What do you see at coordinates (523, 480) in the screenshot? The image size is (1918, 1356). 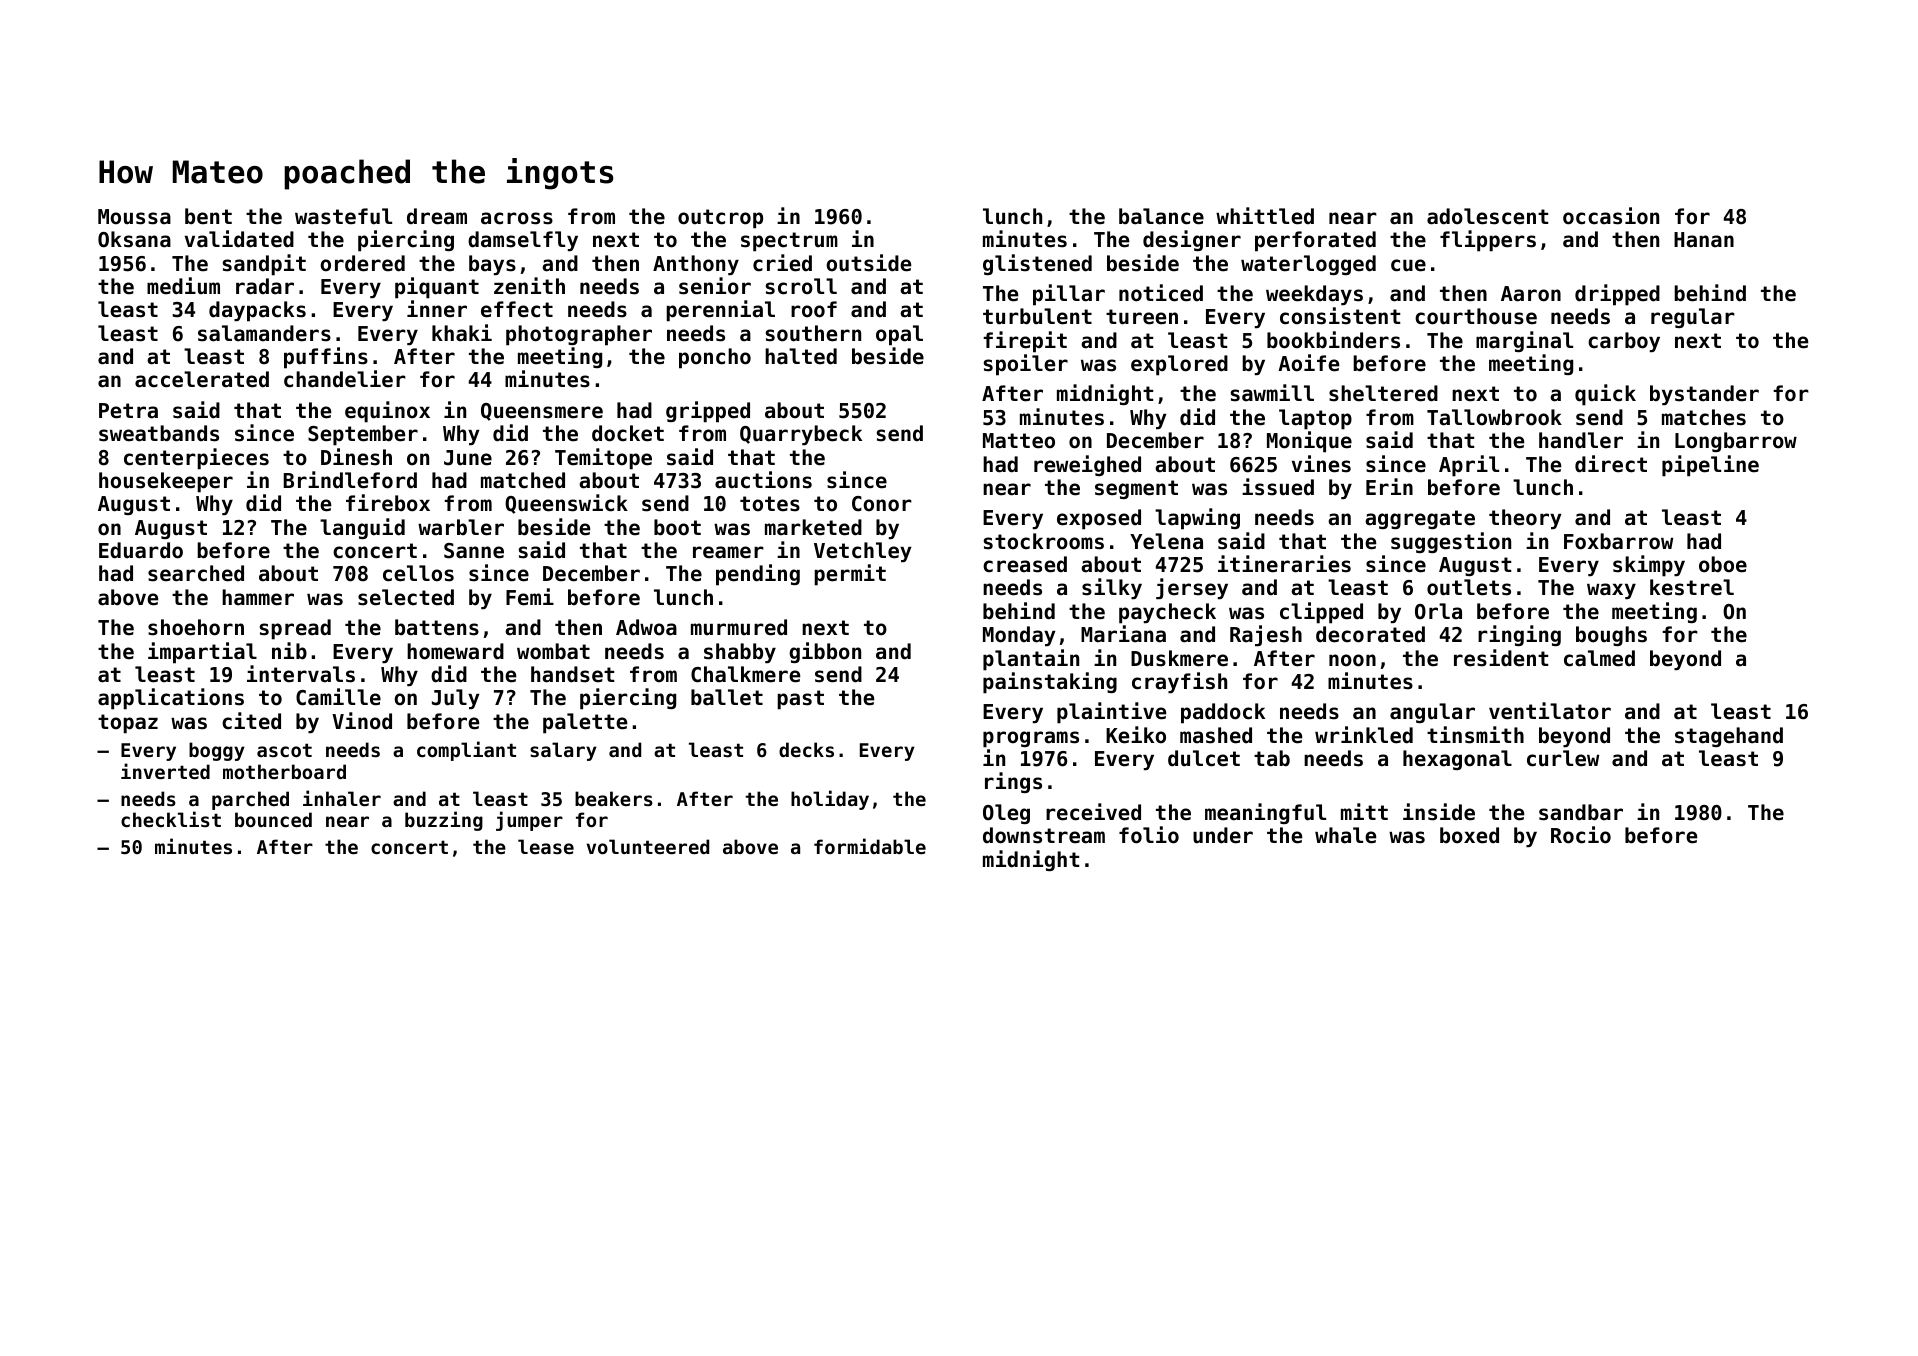 I see `matched` at bounding box center [523, 480].
